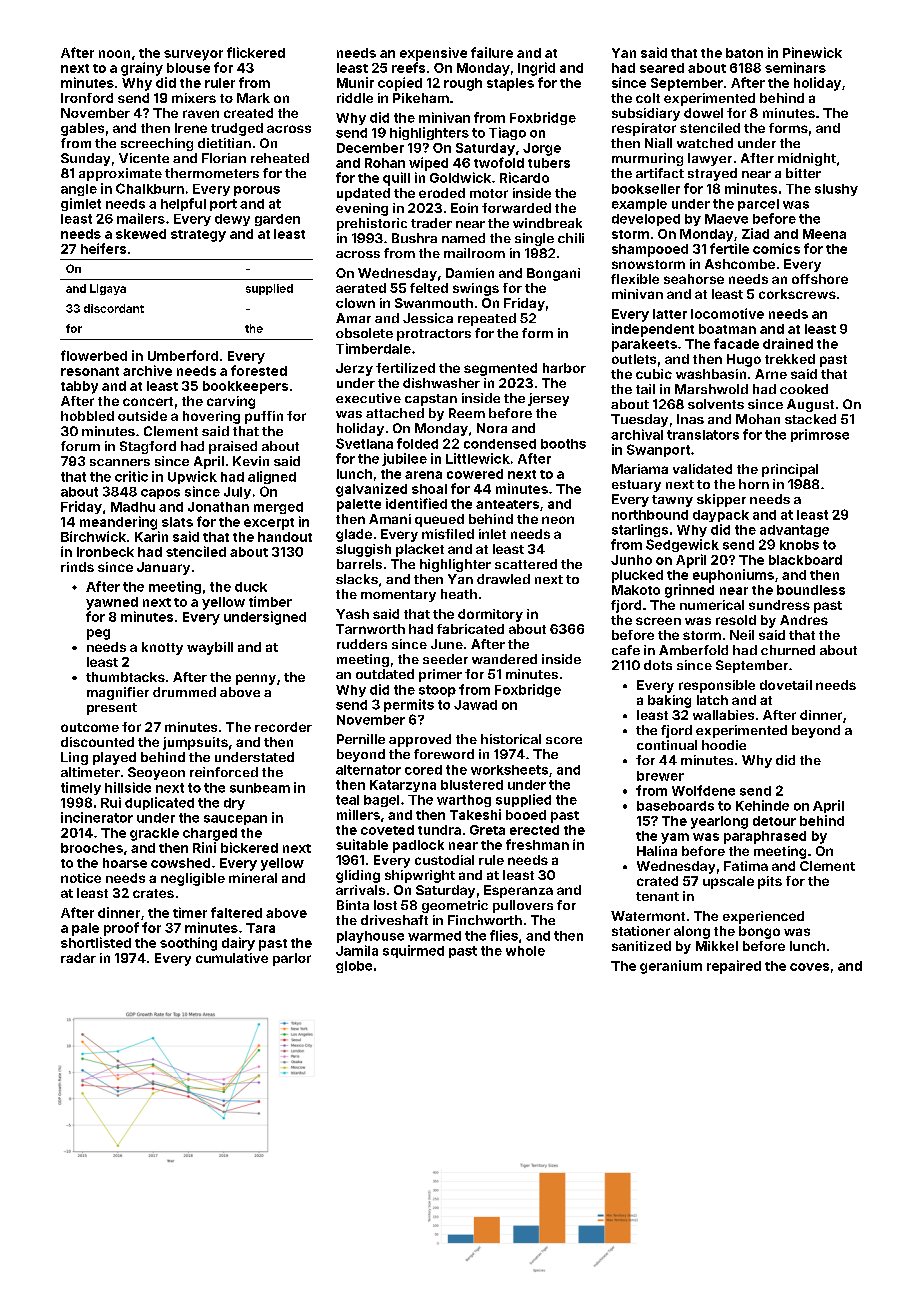  I want to click on discordant, so click(114, 308).
